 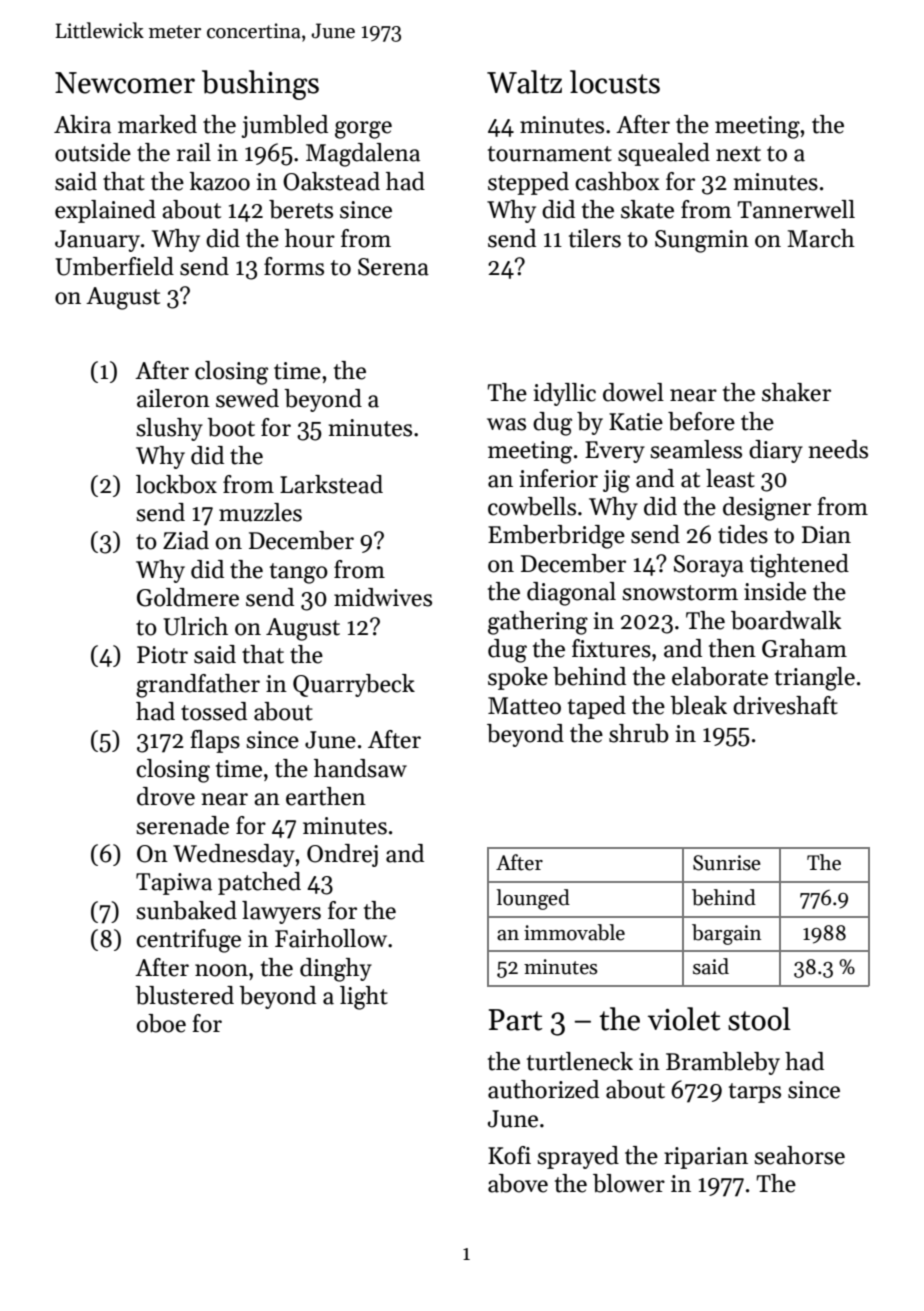 What do you see at coordinates (743, 534) in the page?
I see `tides` at bounding box center [743, 534].
